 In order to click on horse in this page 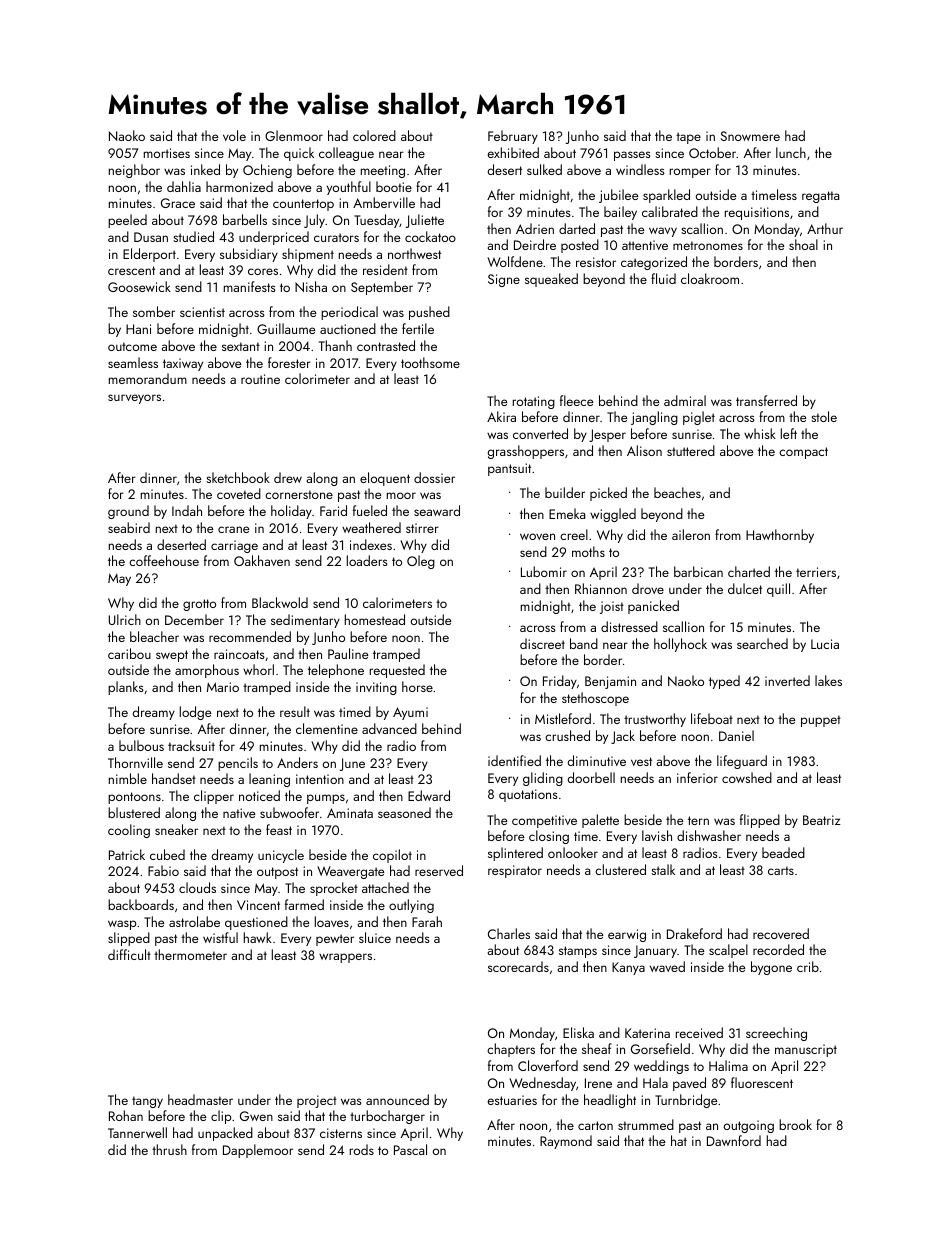, I will do `click(417, 686)`.
